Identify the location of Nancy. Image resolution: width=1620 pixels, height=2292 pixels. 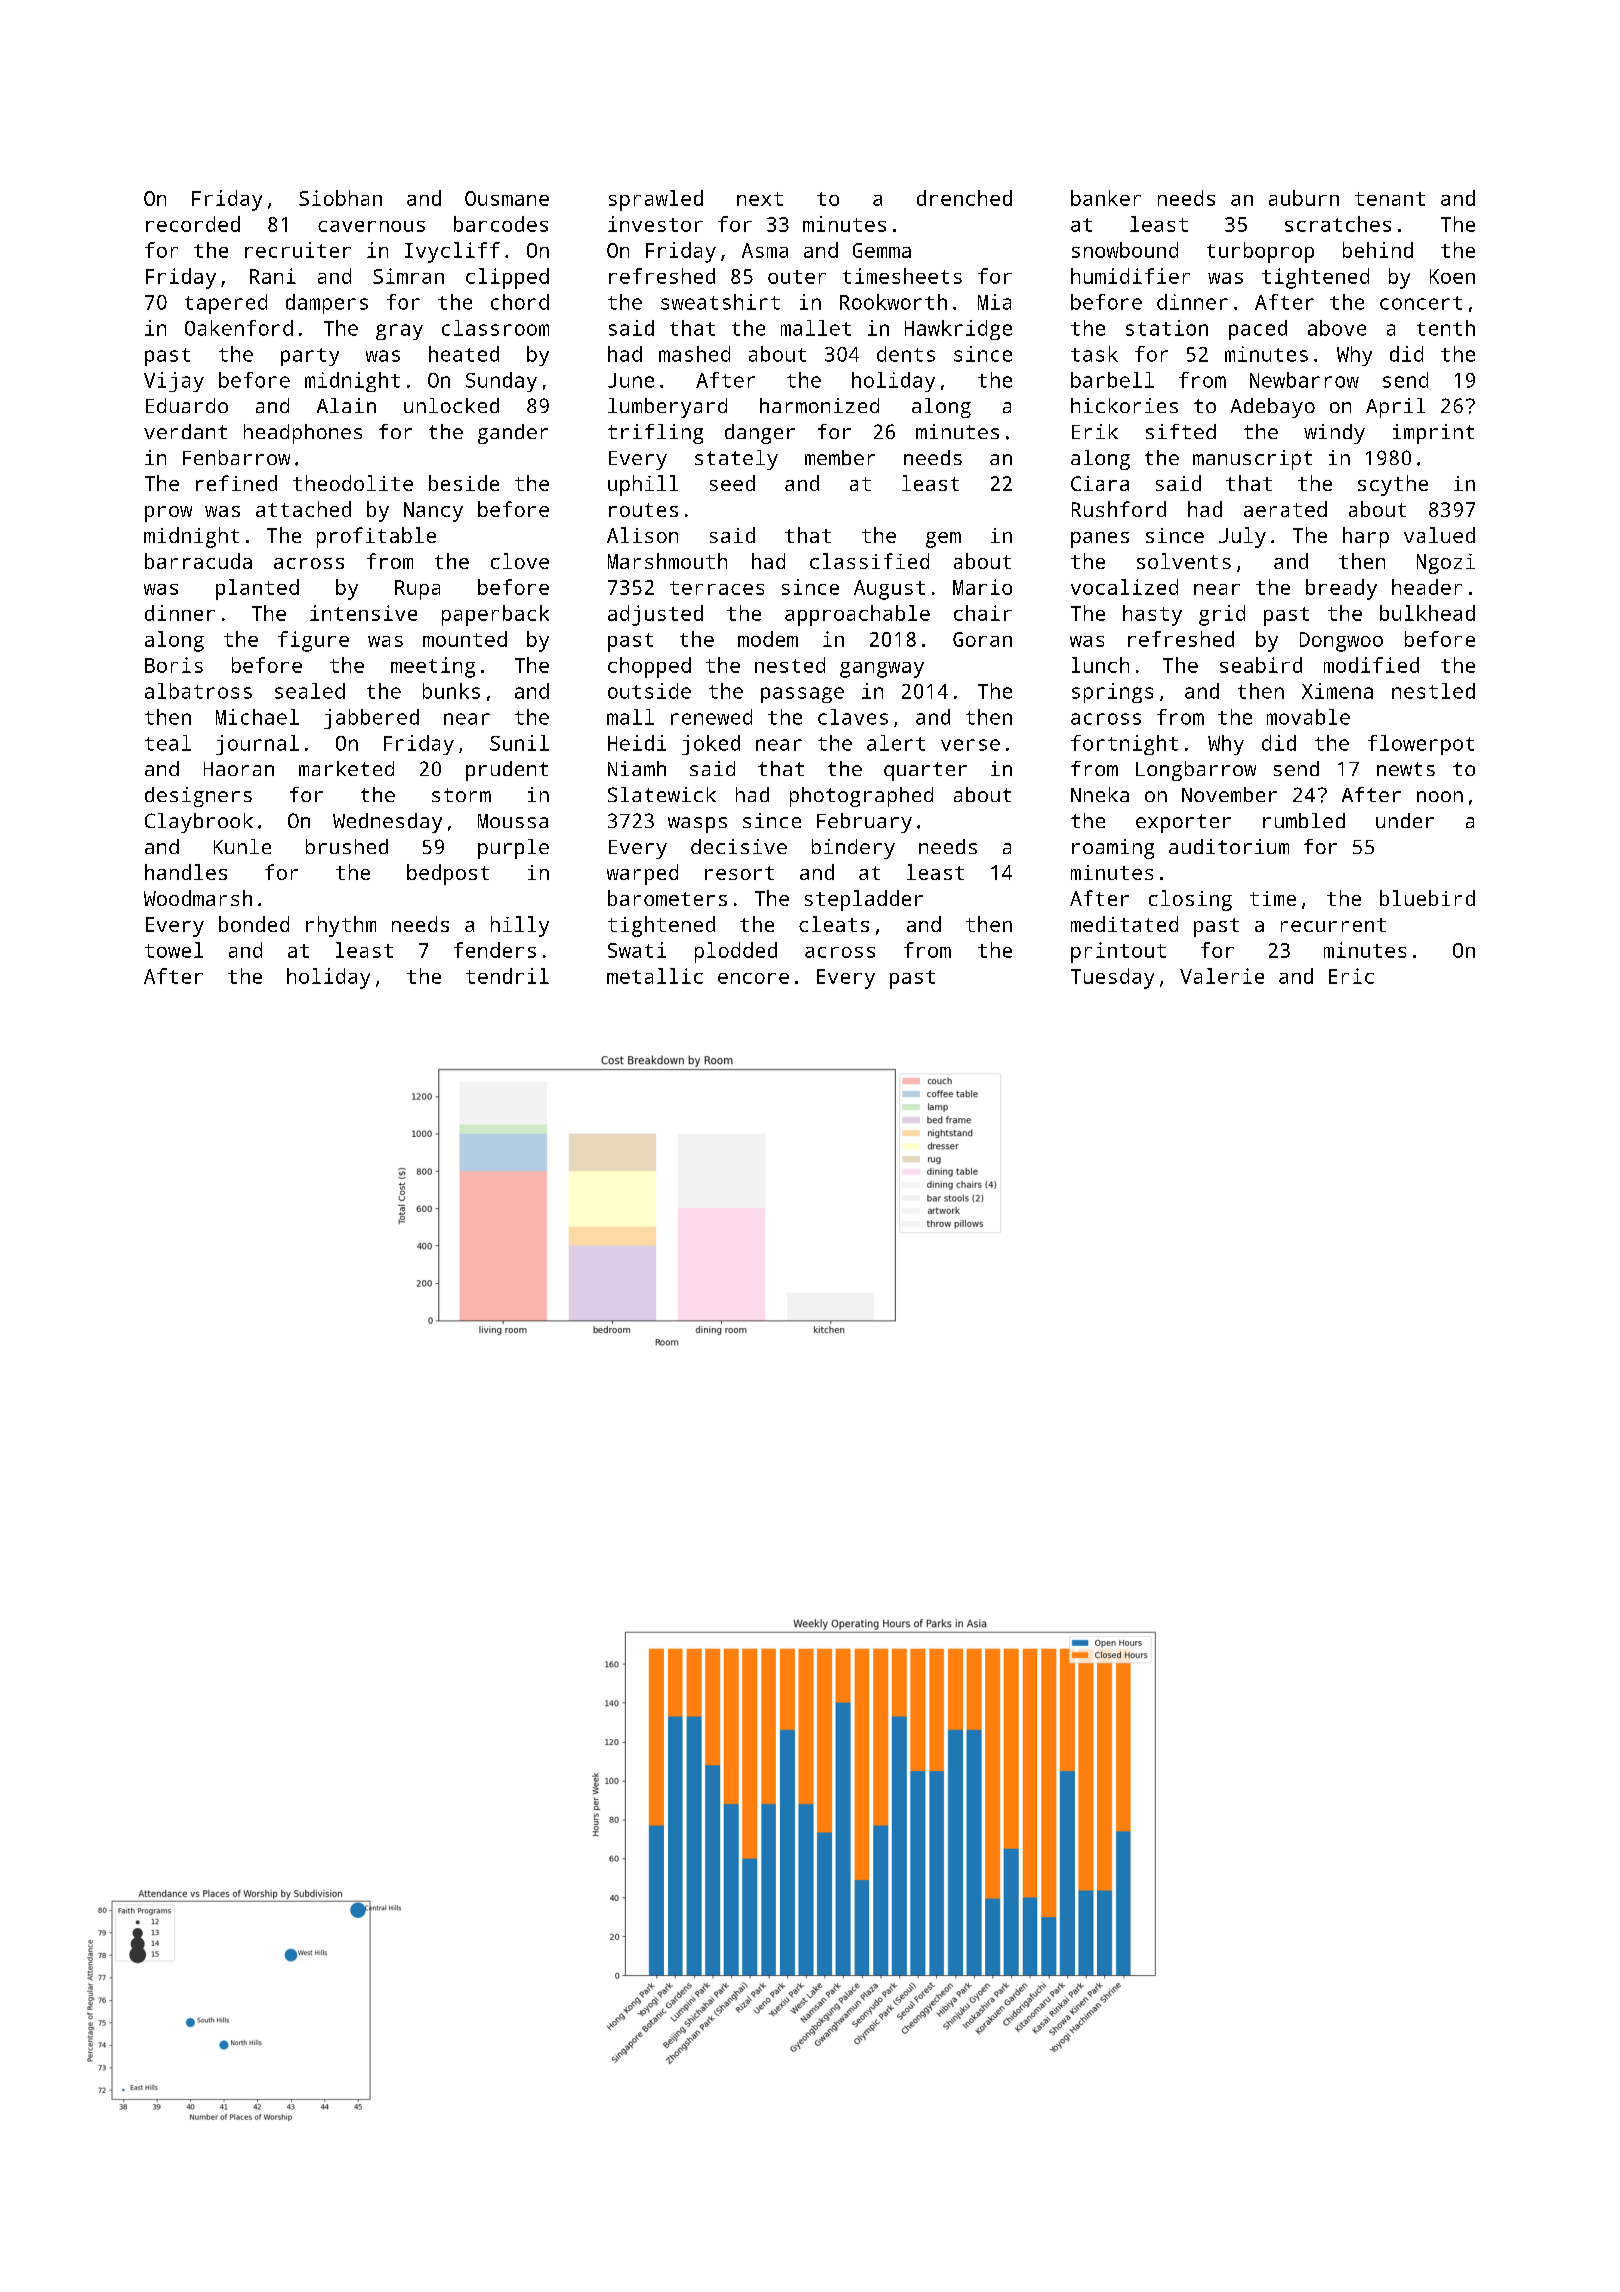
(433, 512).
